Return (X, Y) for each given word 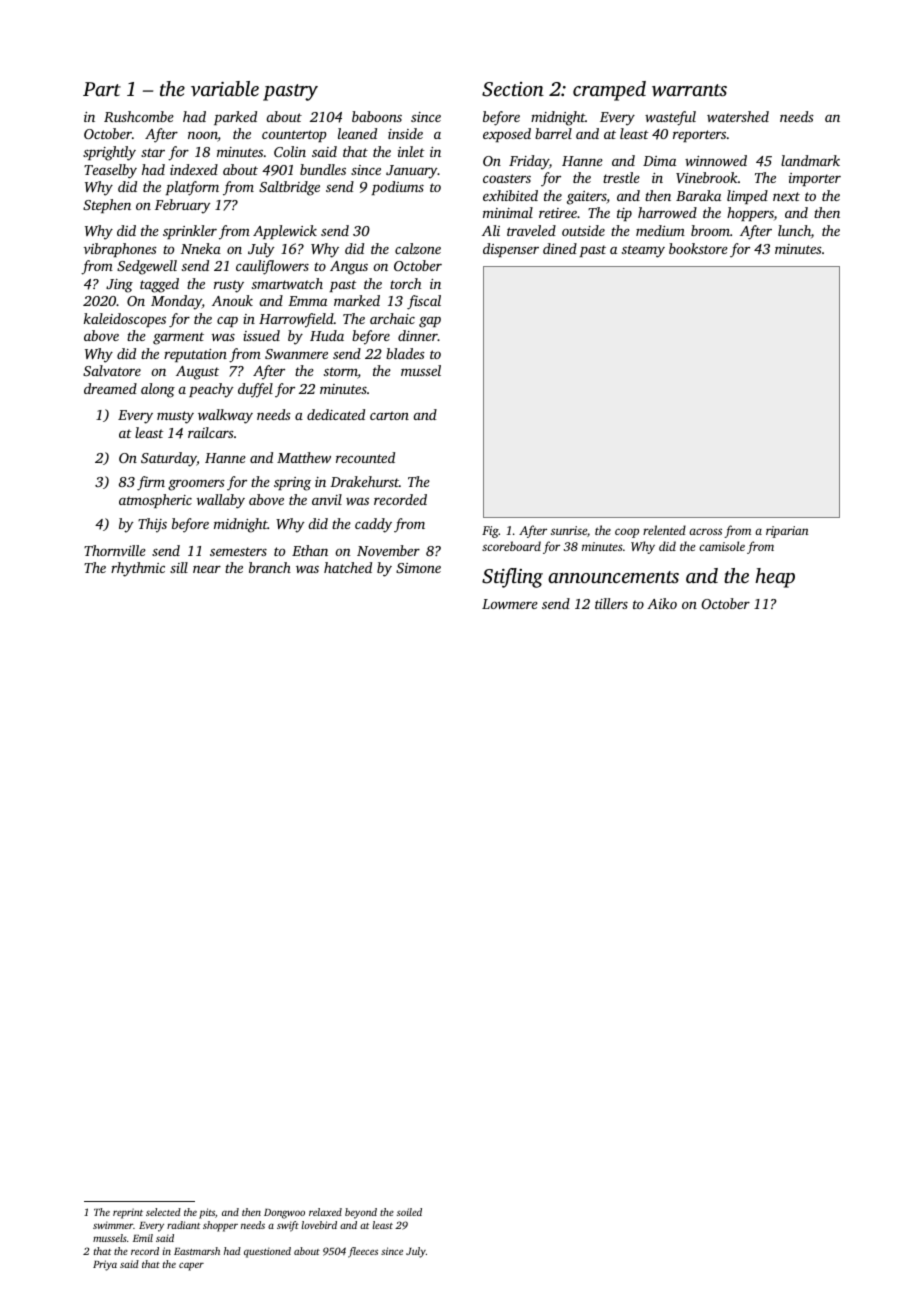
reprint (128, 1213)
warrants (689, 90)
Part (102, 89)
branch (270, 567)
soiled (409, 1212)
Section (513, 89)
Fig (490, 532)
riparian (787, 532)
